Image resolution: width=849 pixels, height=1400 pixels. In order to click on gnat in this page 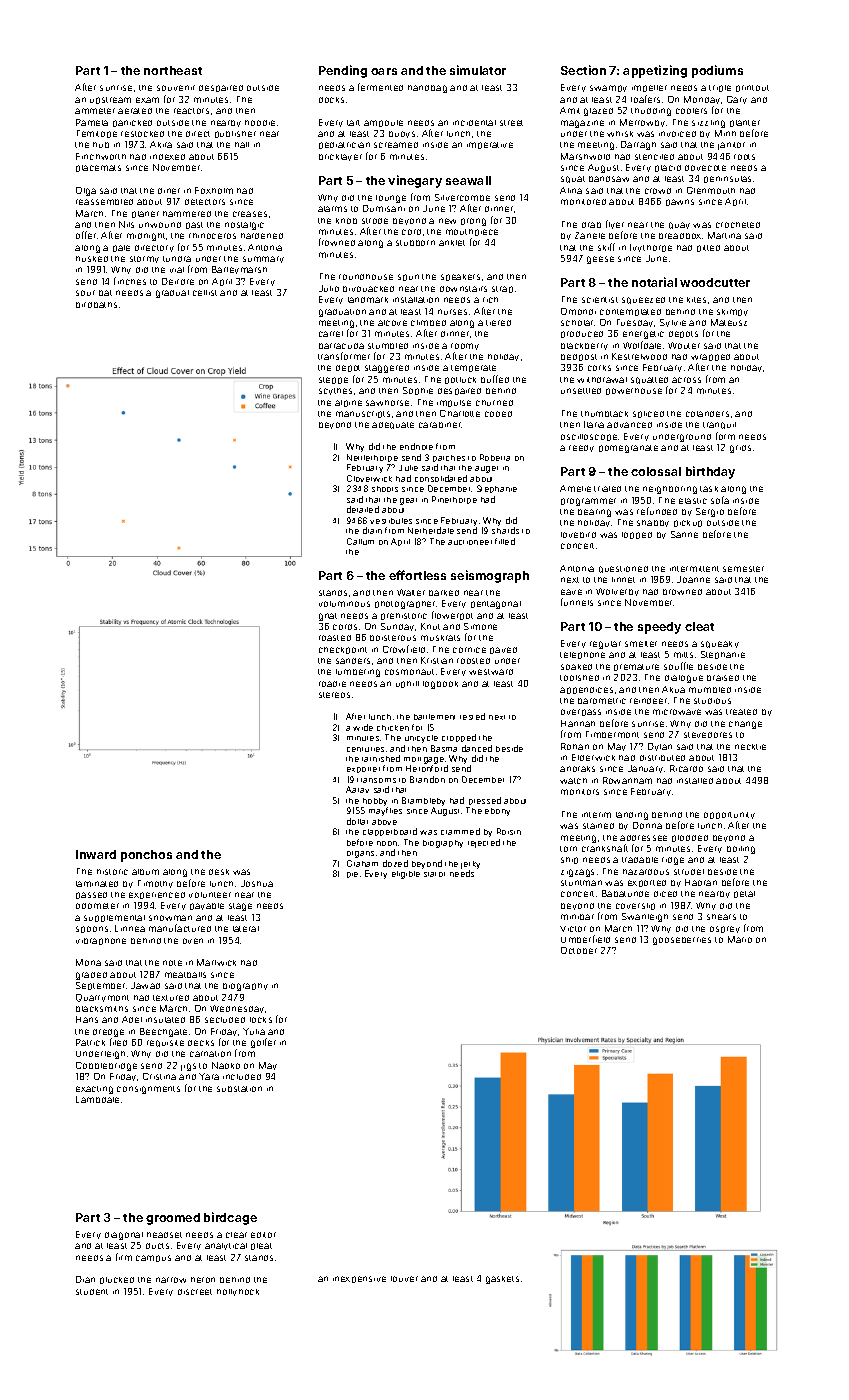, I will do `click(328, 617)`.
